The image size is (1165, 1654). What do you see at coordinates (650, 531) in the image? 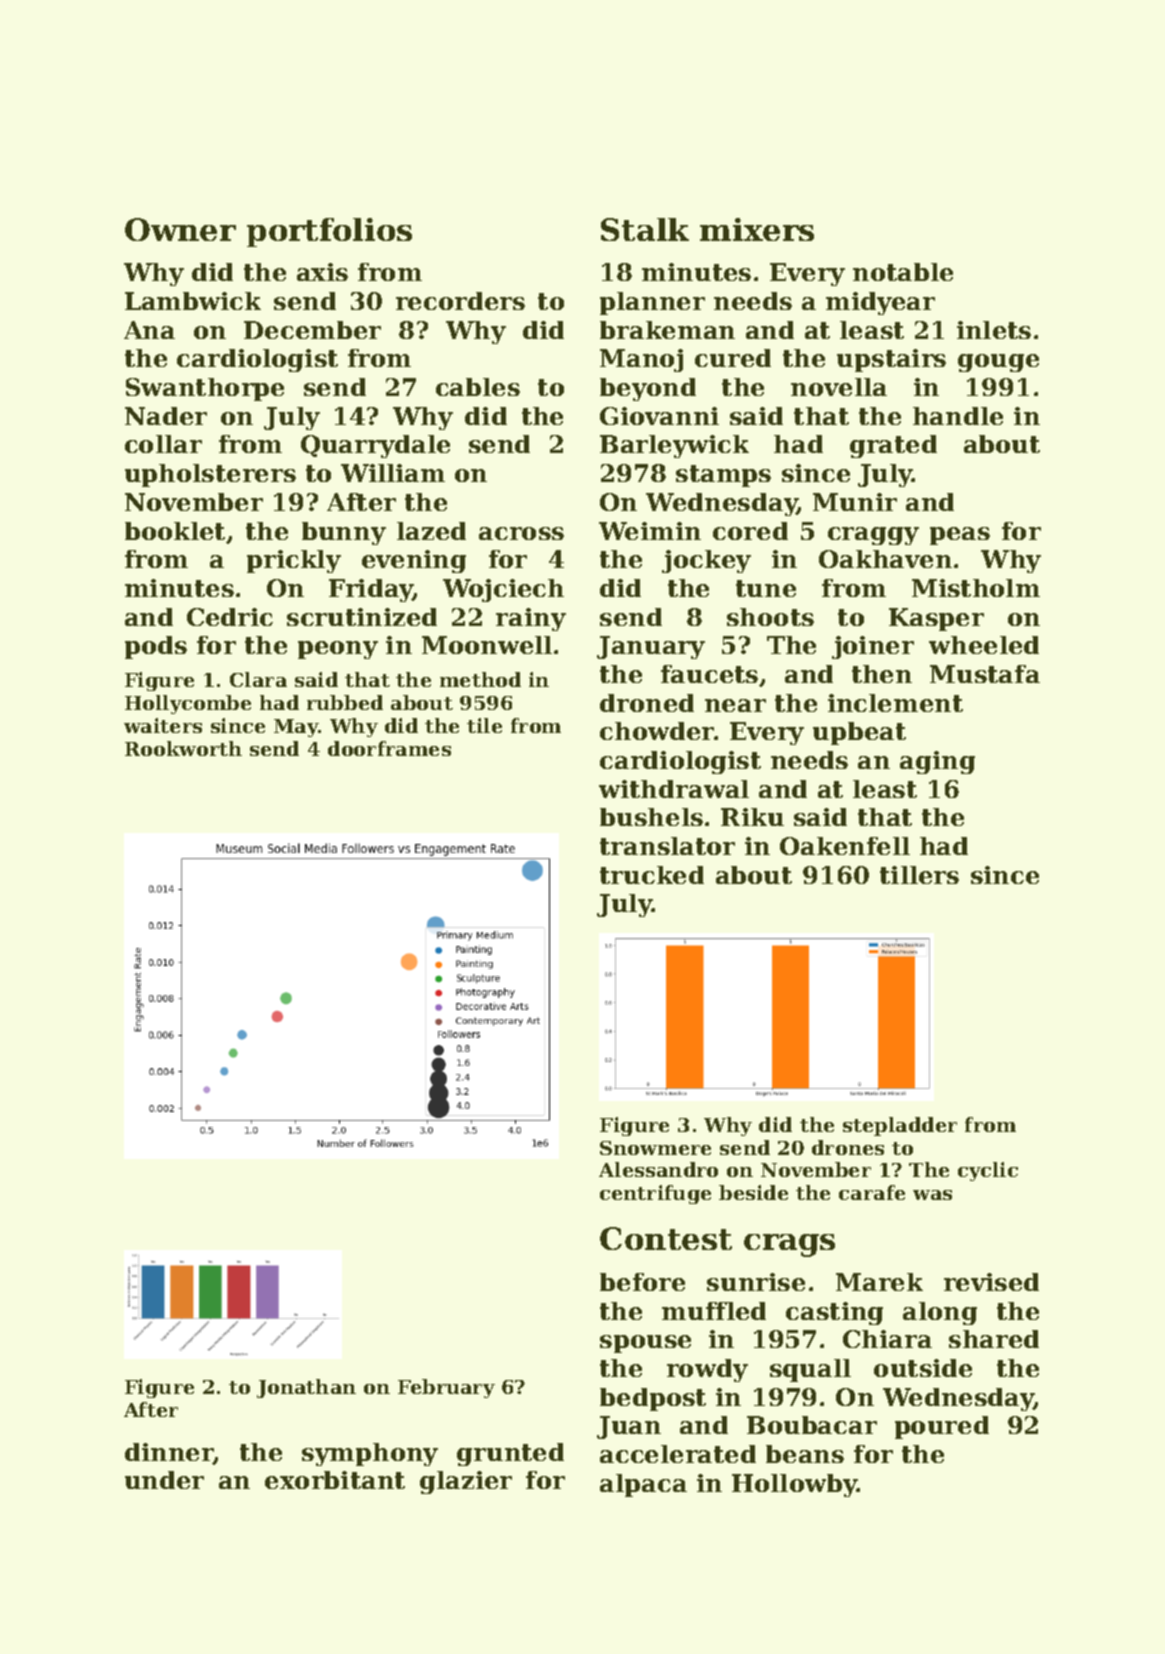
I see `Weimin` at bounding box center [650, 531].
